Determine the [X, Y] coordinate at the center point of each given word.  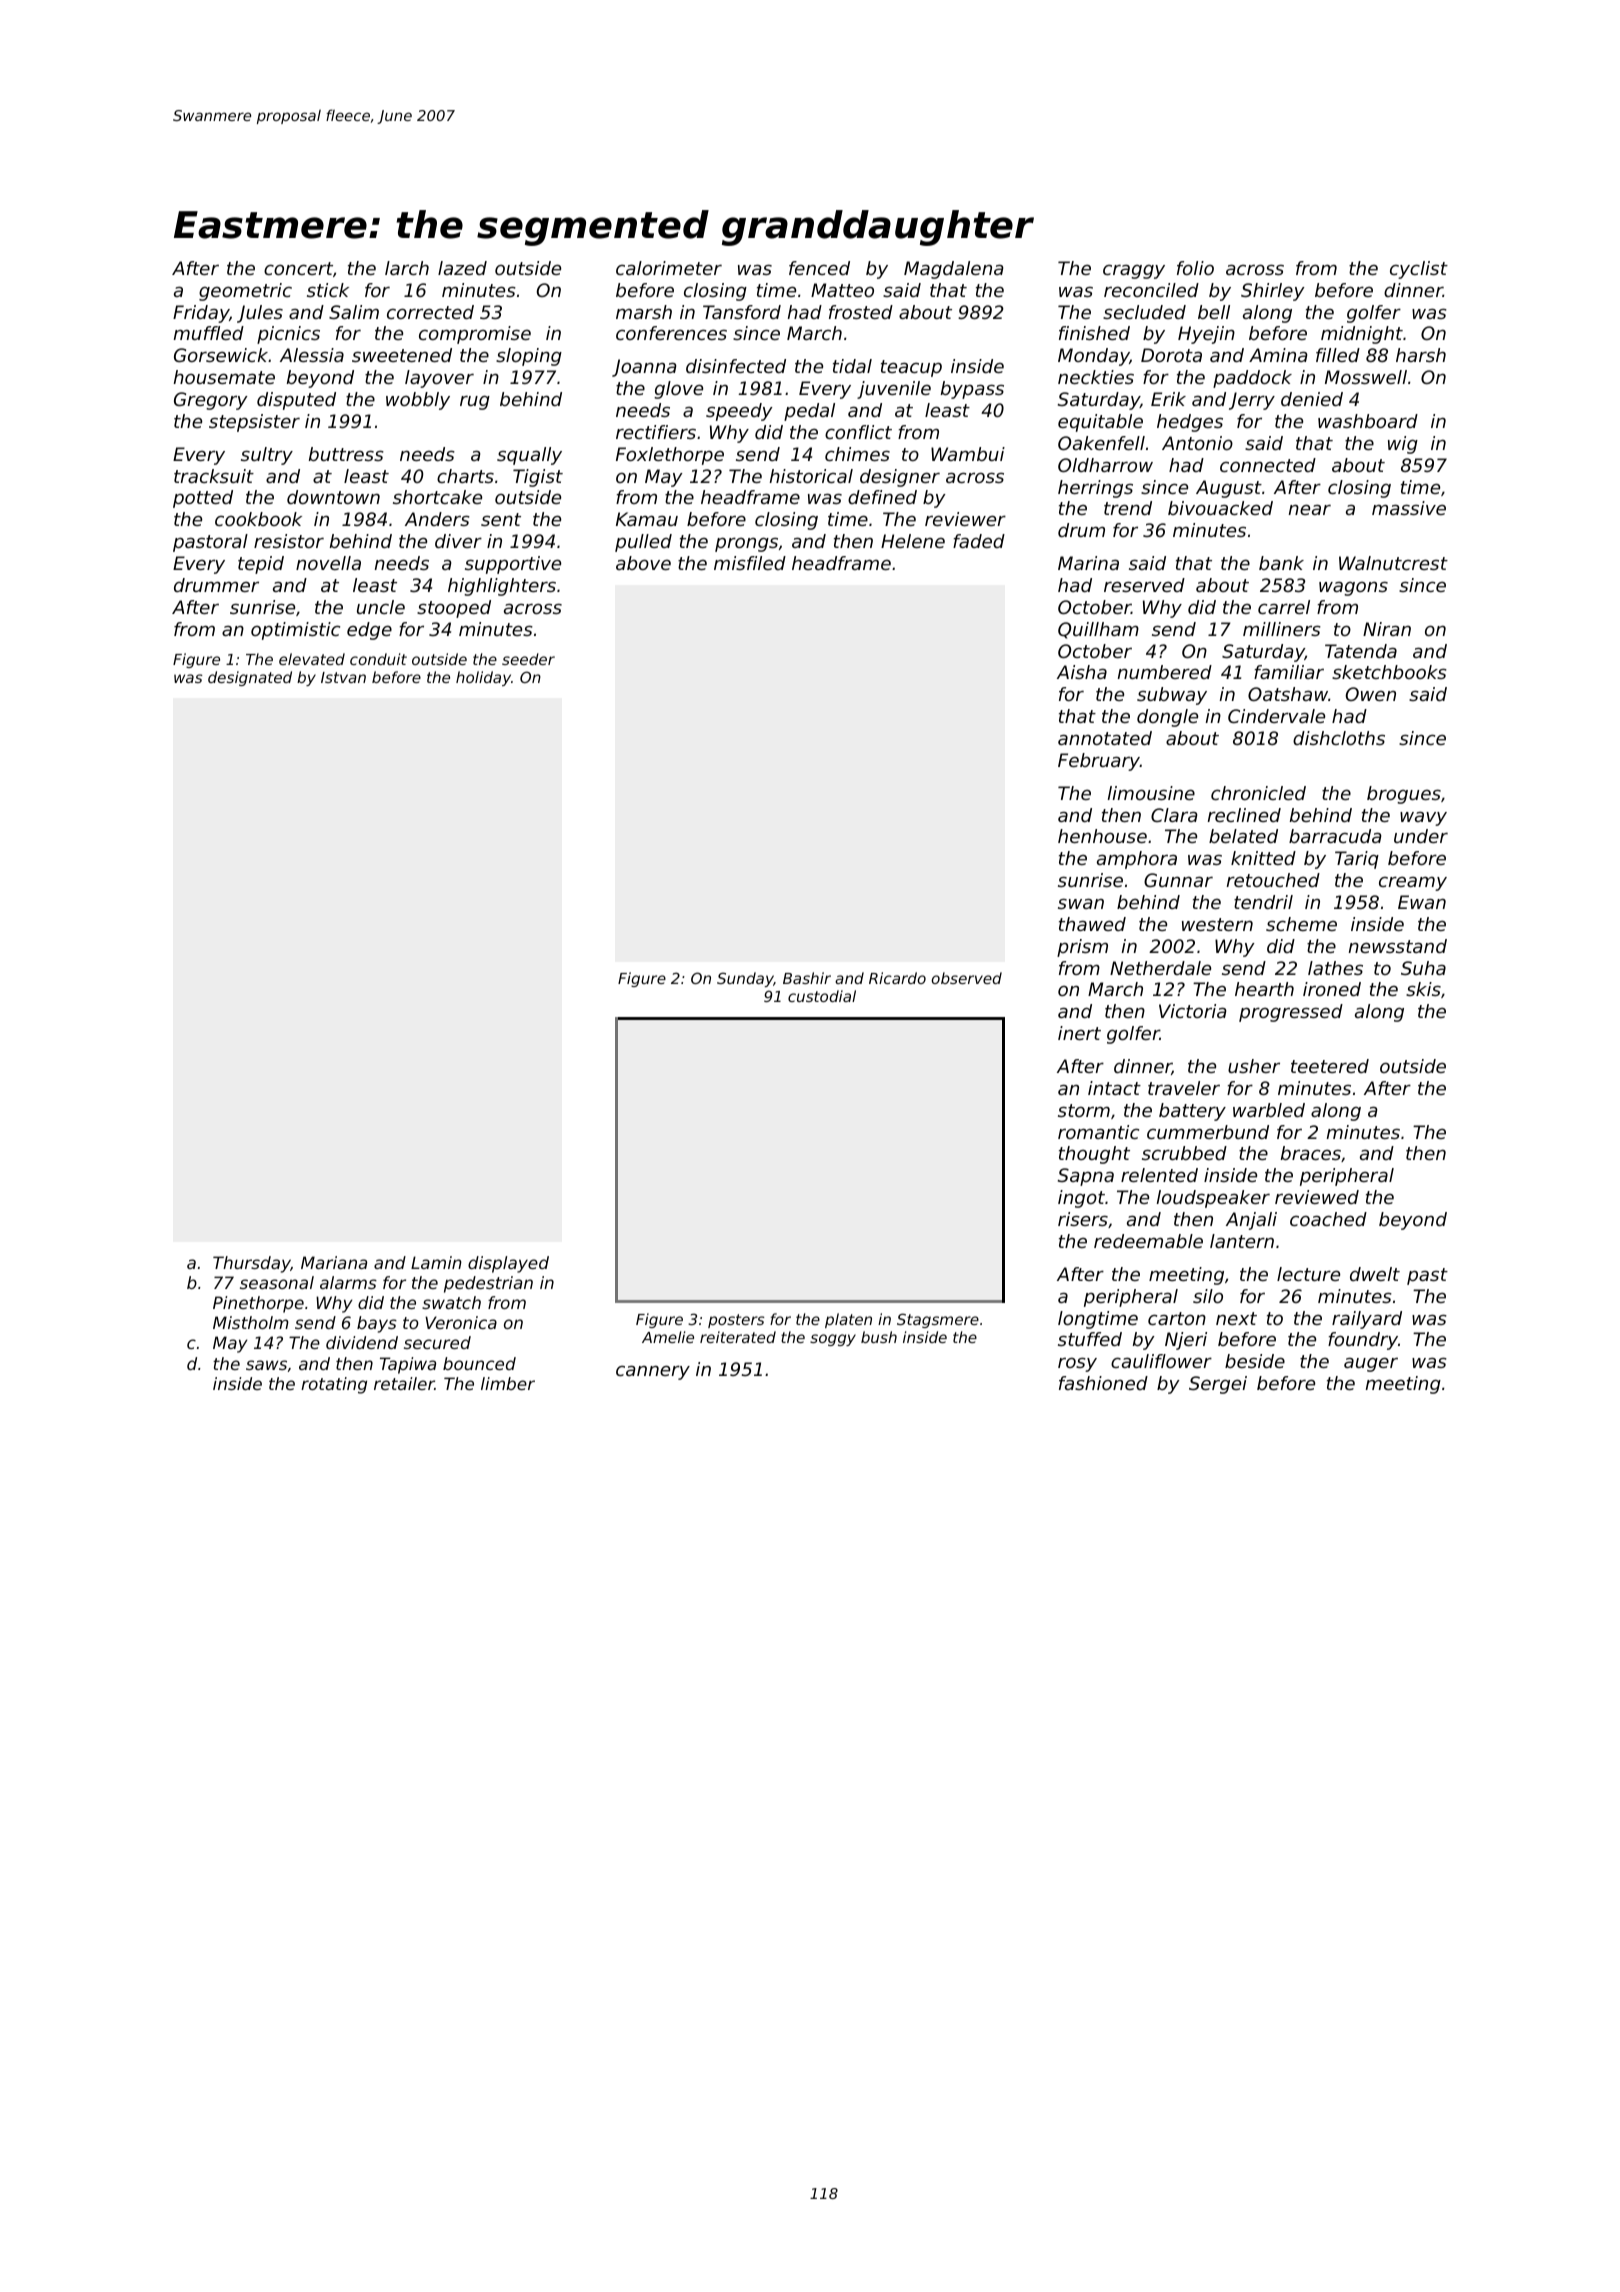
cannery [653, 1372]
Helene [913, 541]
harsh [1421, 355]
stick [328, 290]
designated [250, 678]
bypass [972, 390]
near [1310, 509]
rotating [334, 1385]
